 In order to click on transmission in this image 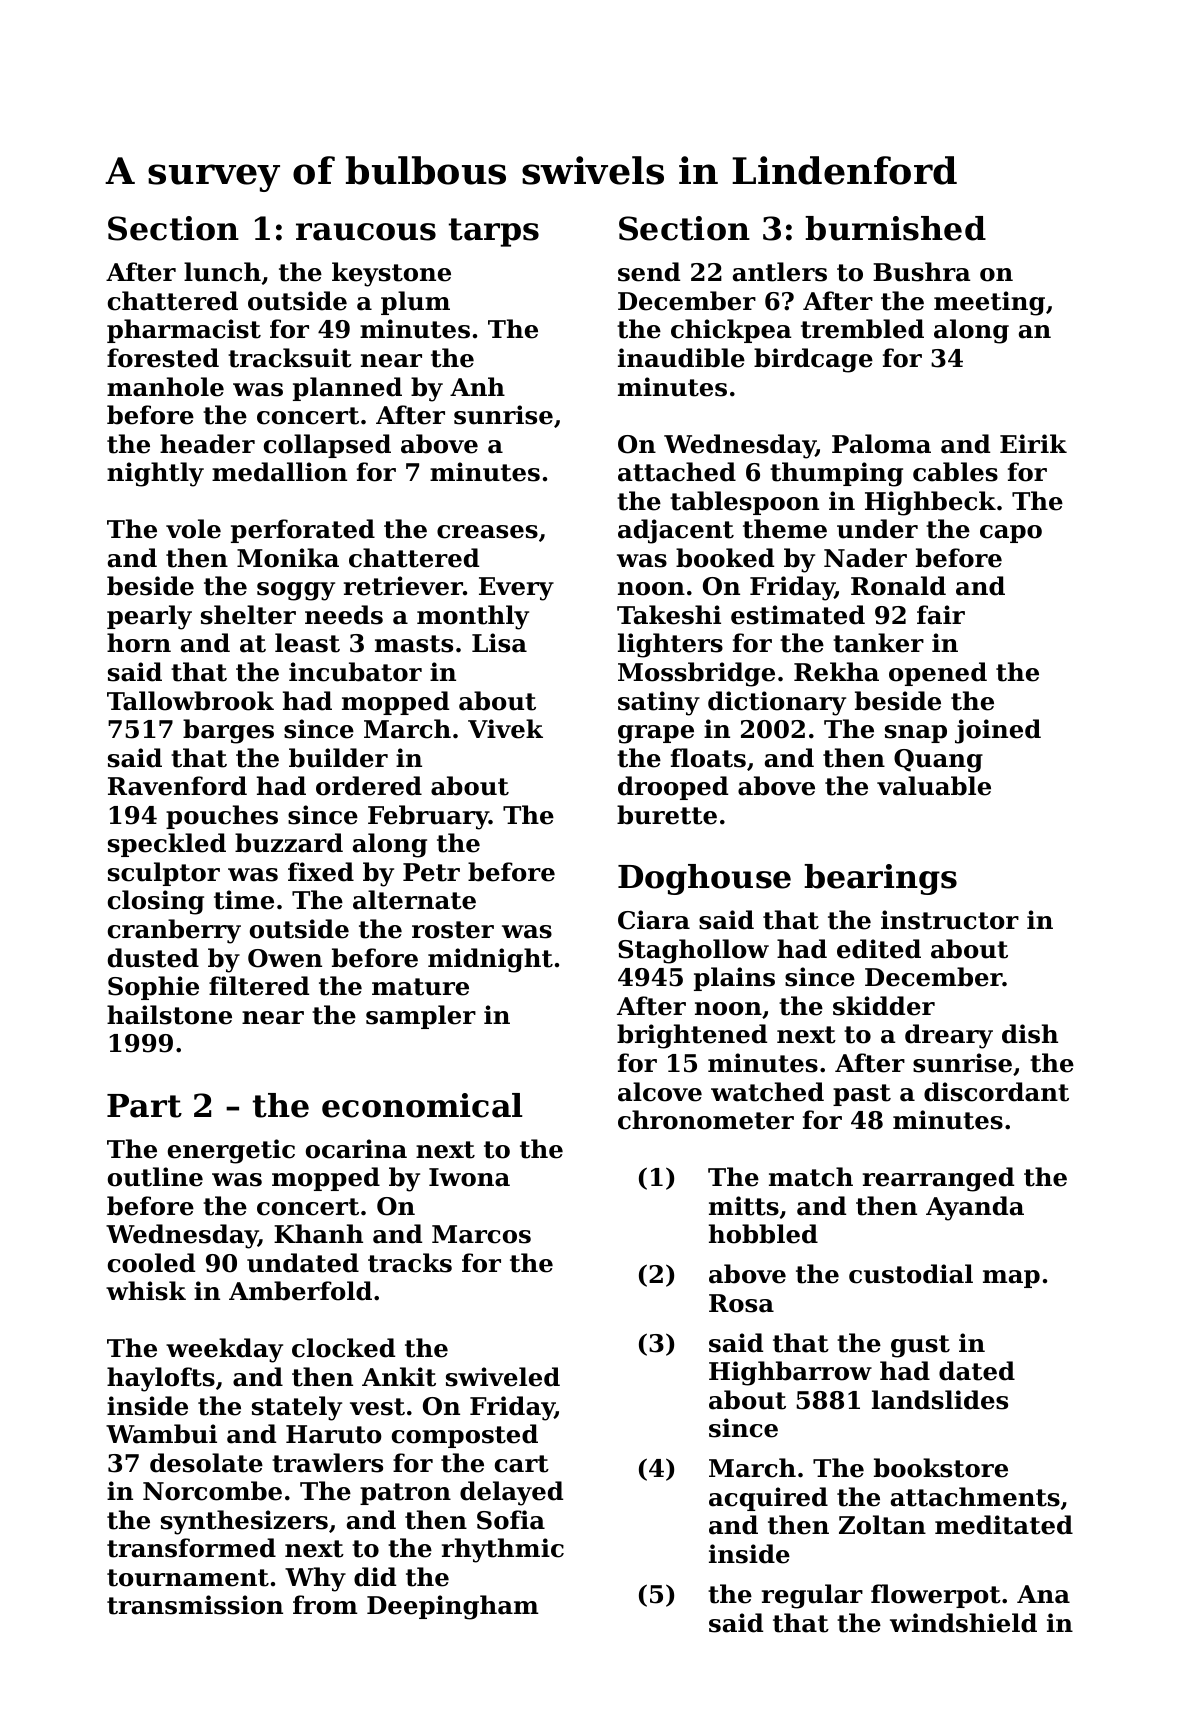, I will do `click(195, 1605)`.
